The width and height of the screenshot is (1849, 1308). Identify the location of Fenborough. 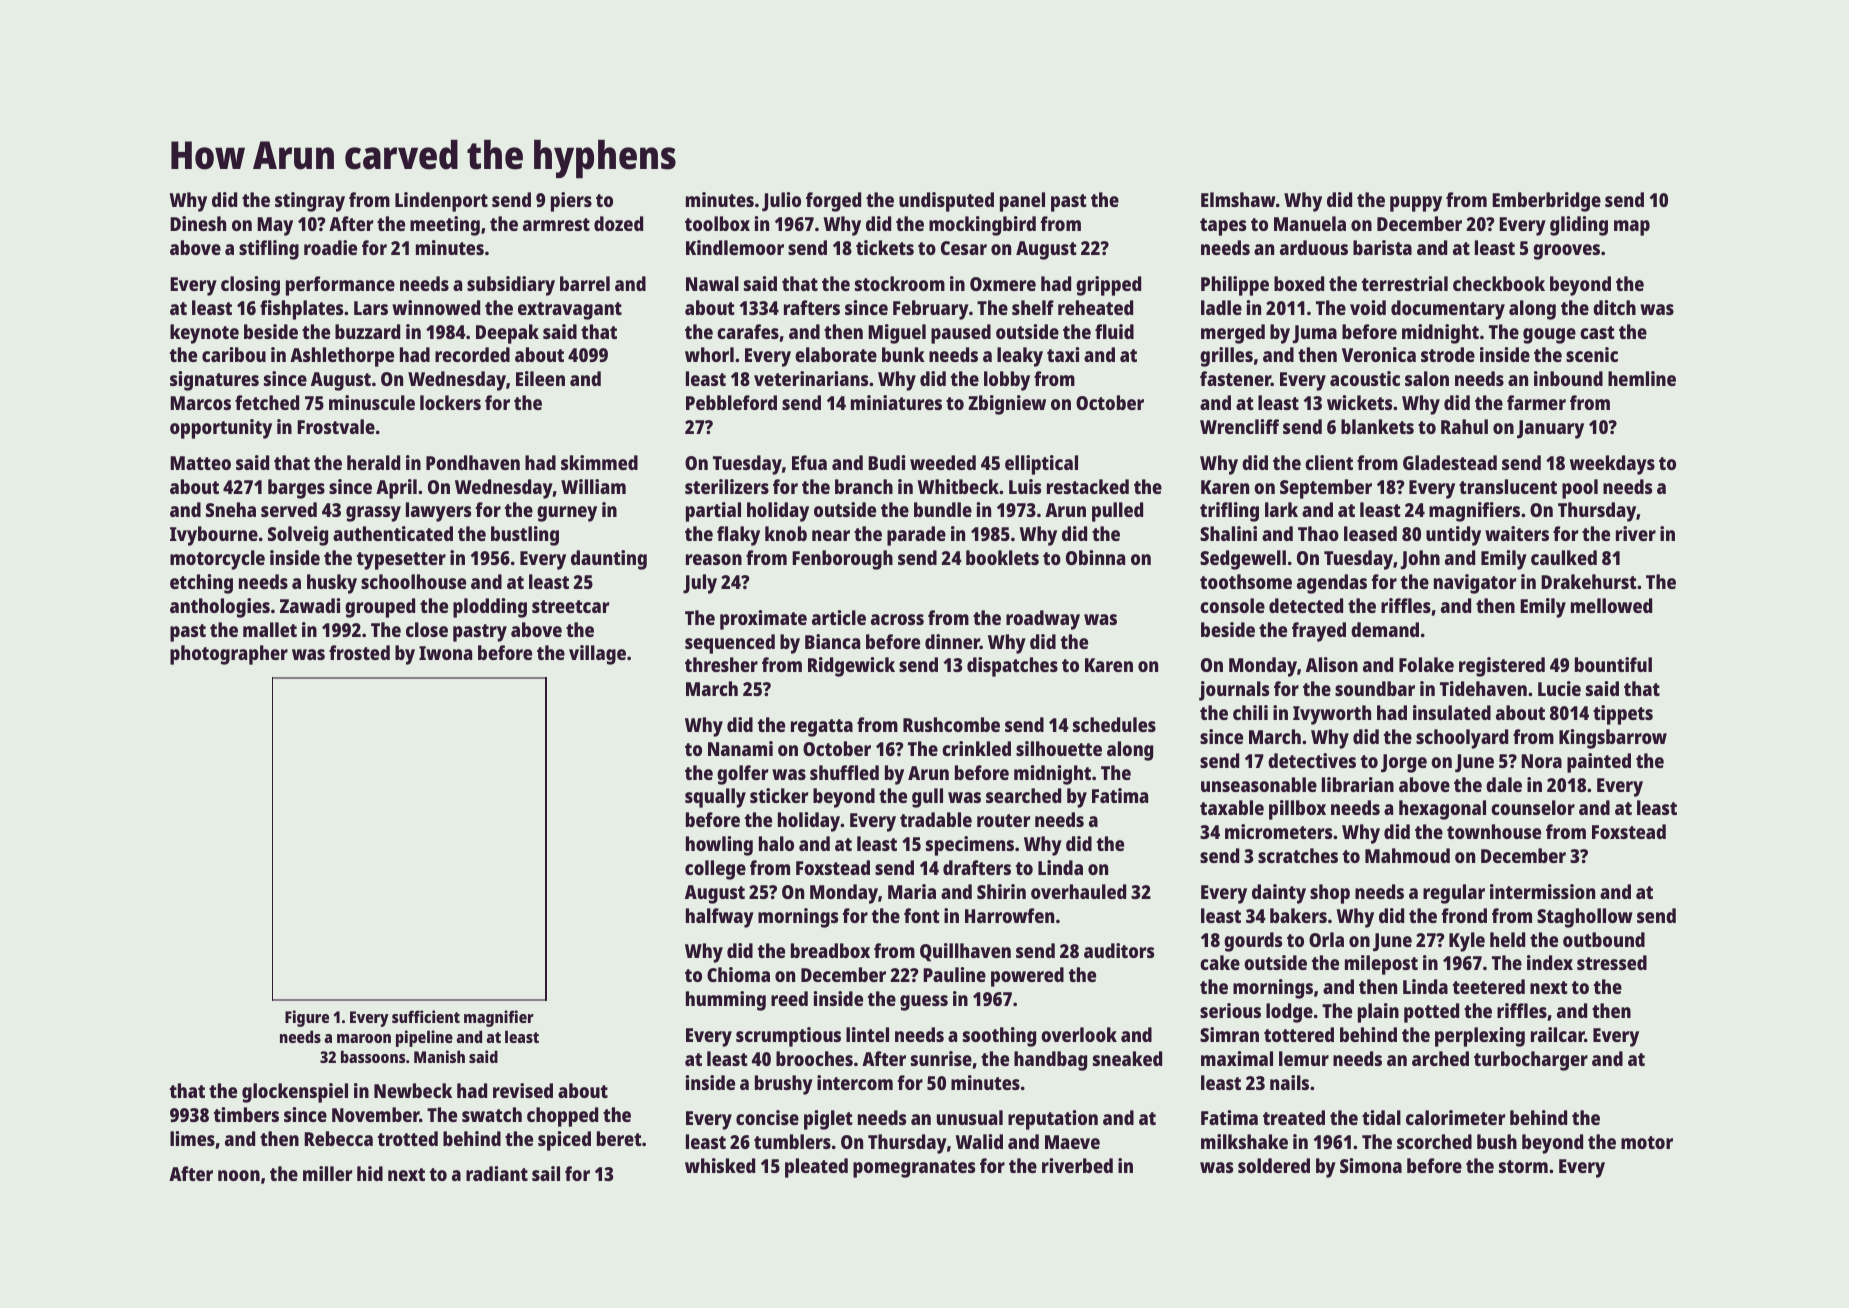
(842, 560).
